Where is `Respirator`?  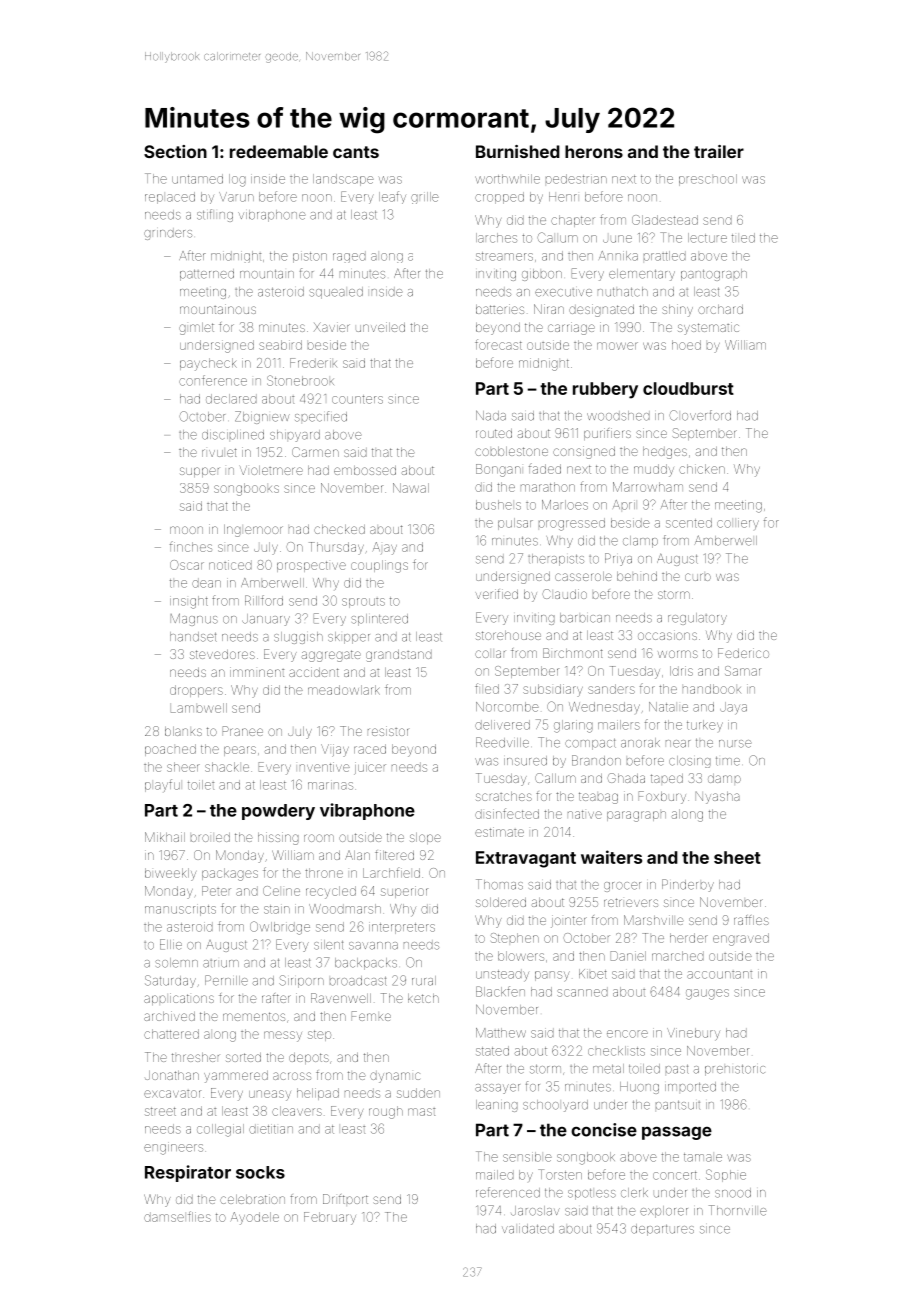
Respirator is located at coordinates (188, 1173).
